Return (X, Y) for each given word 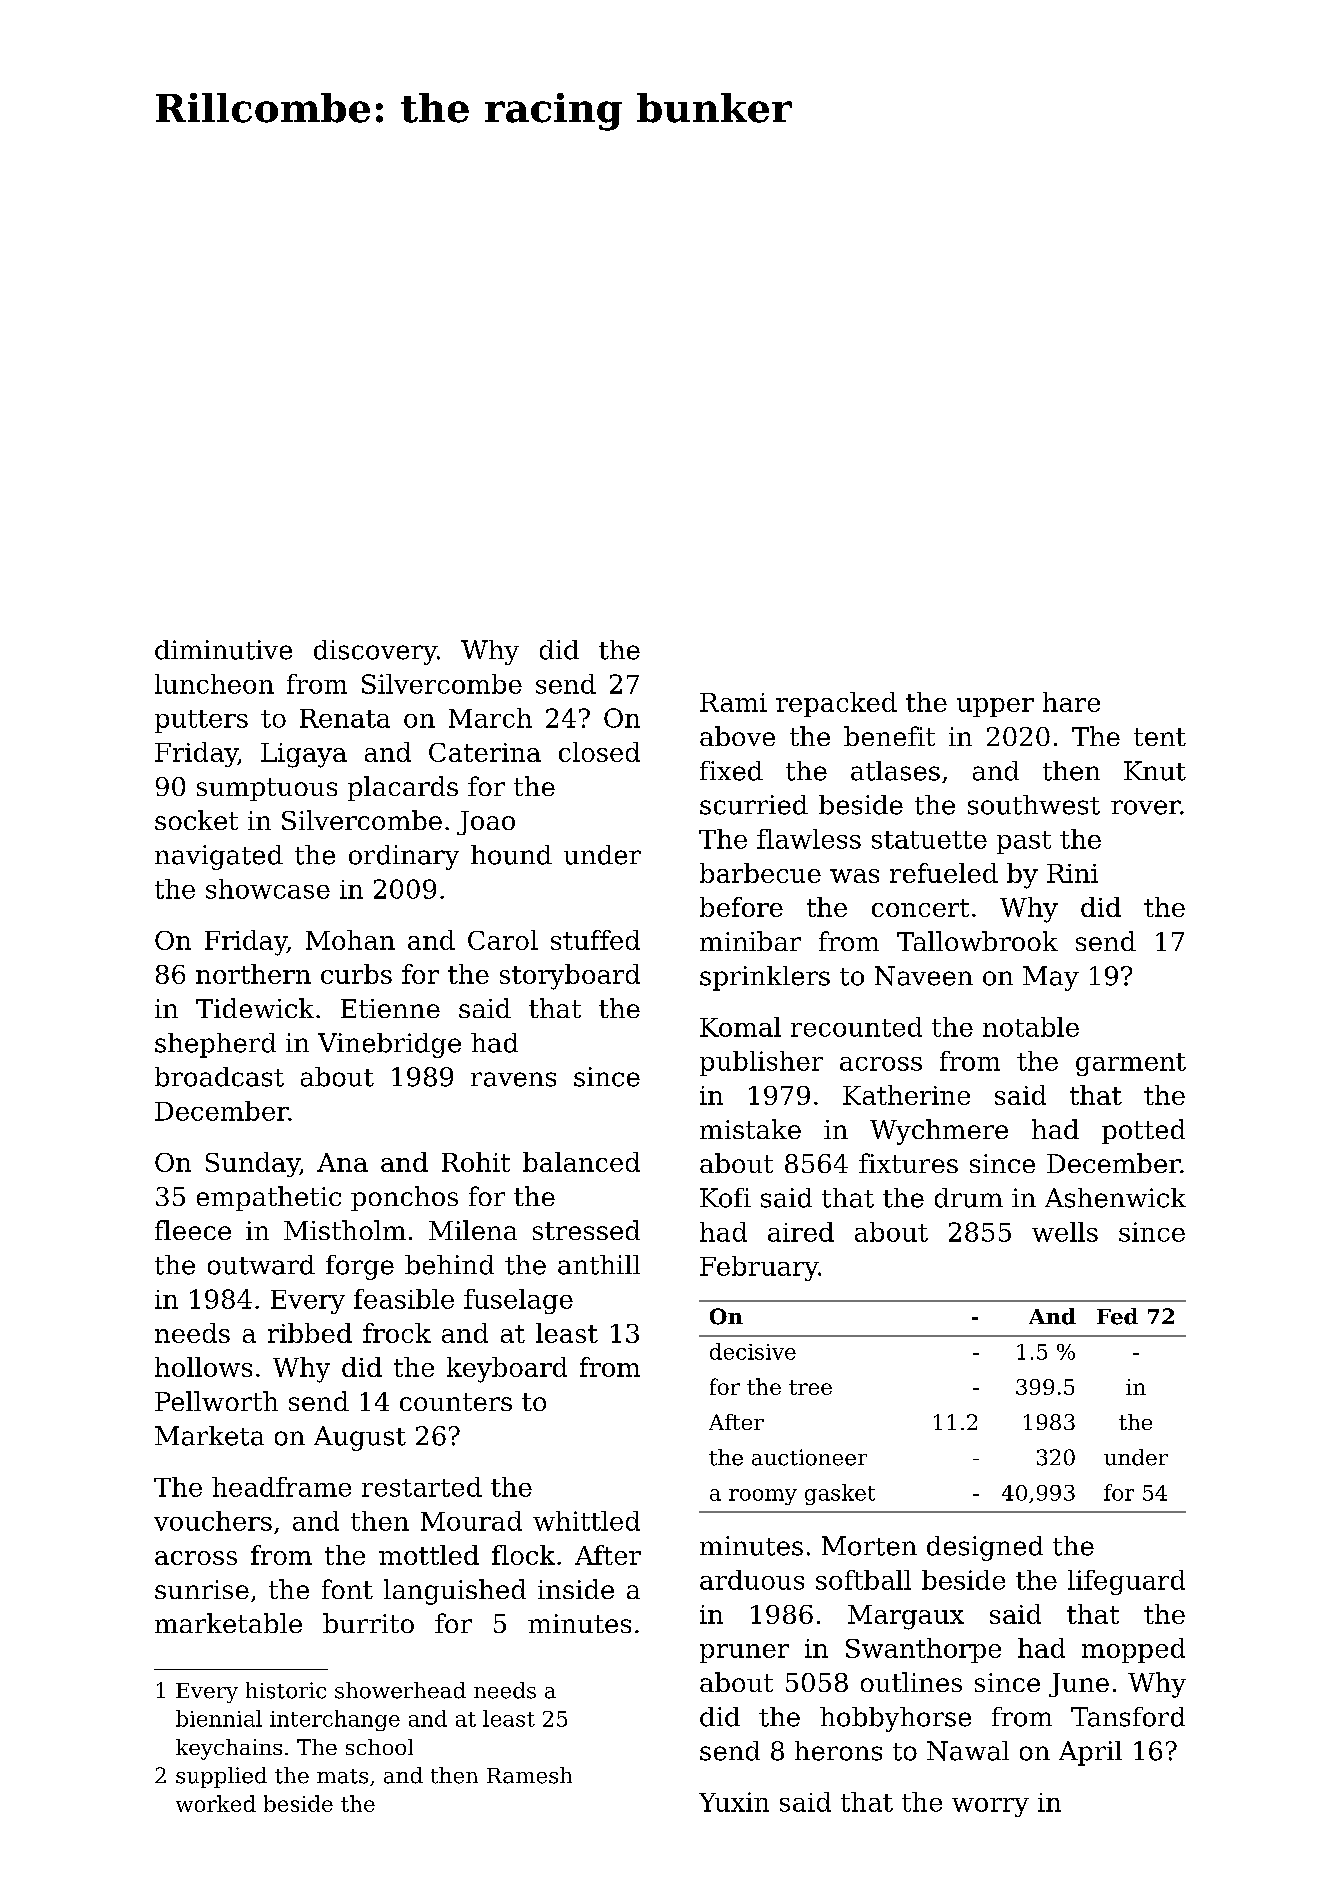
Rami (733, 702)
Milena (473, 1230)
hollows (203, 1367)
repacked (836, 704)
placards (403, 788)
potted (1143, 1131)
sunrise (202, 1589)
